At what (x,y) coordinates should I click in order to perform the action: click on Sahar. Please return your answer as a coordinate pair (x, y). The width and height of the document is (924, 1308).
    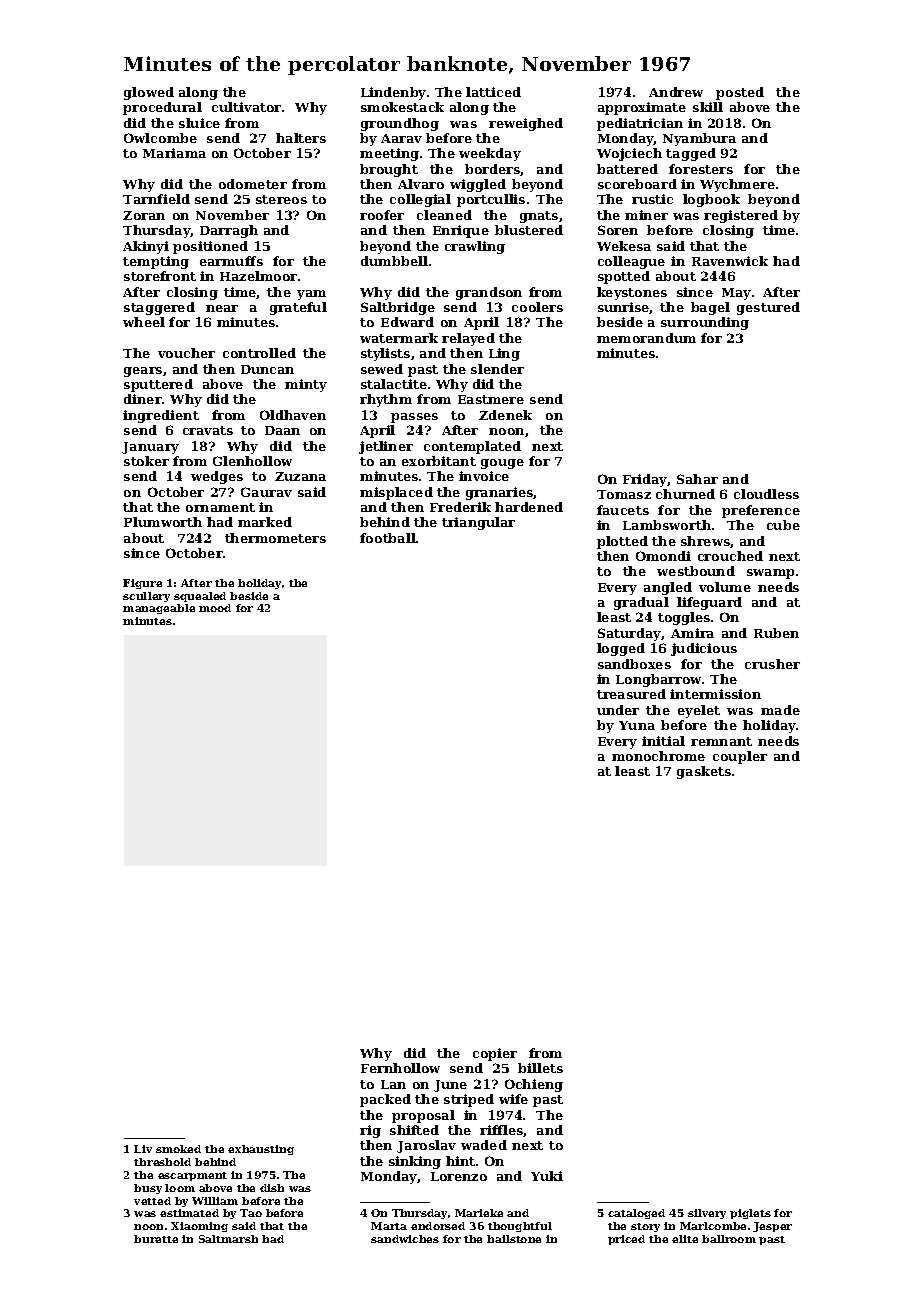
    Looking at the image, I should click on (697, 479).
